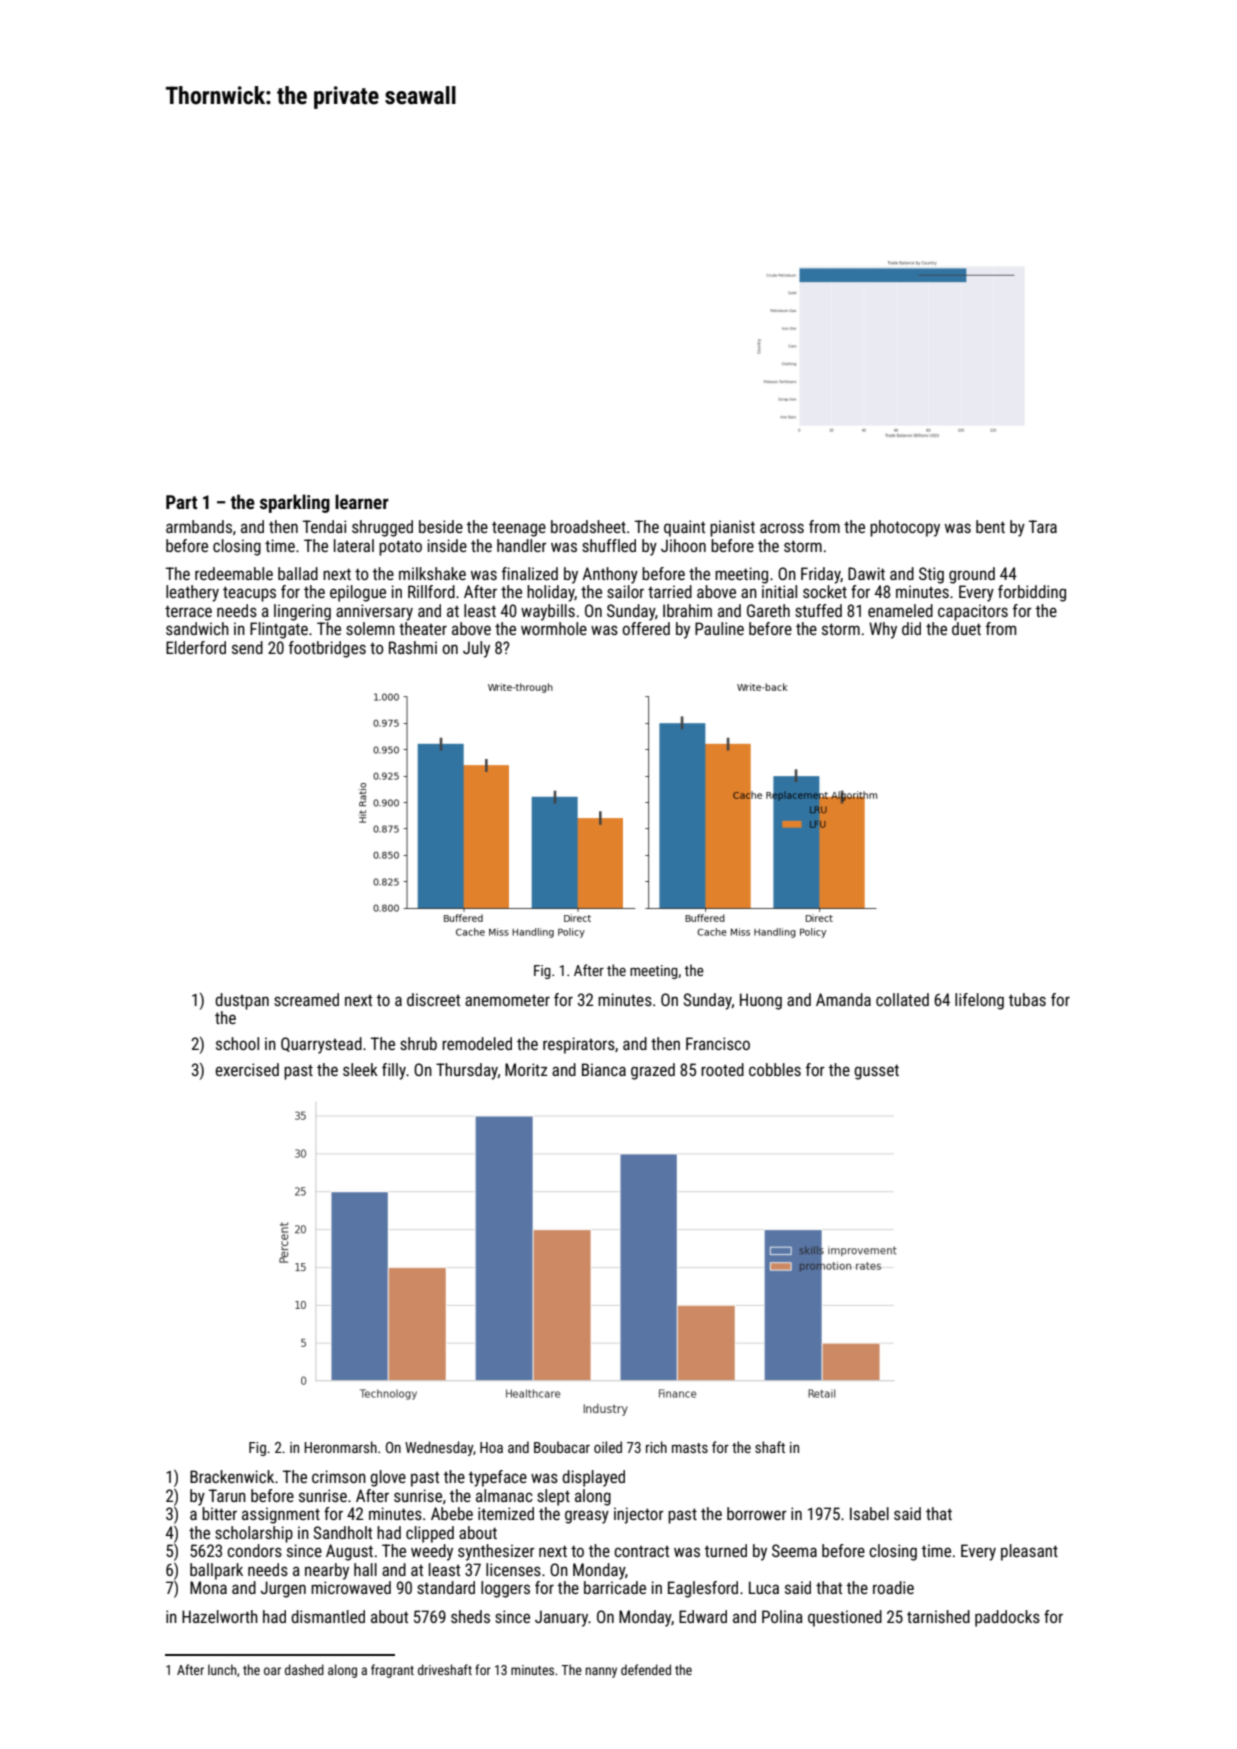  Describe the element at coordinates (554, 628) in the document. I see `wormhole` at that location.
